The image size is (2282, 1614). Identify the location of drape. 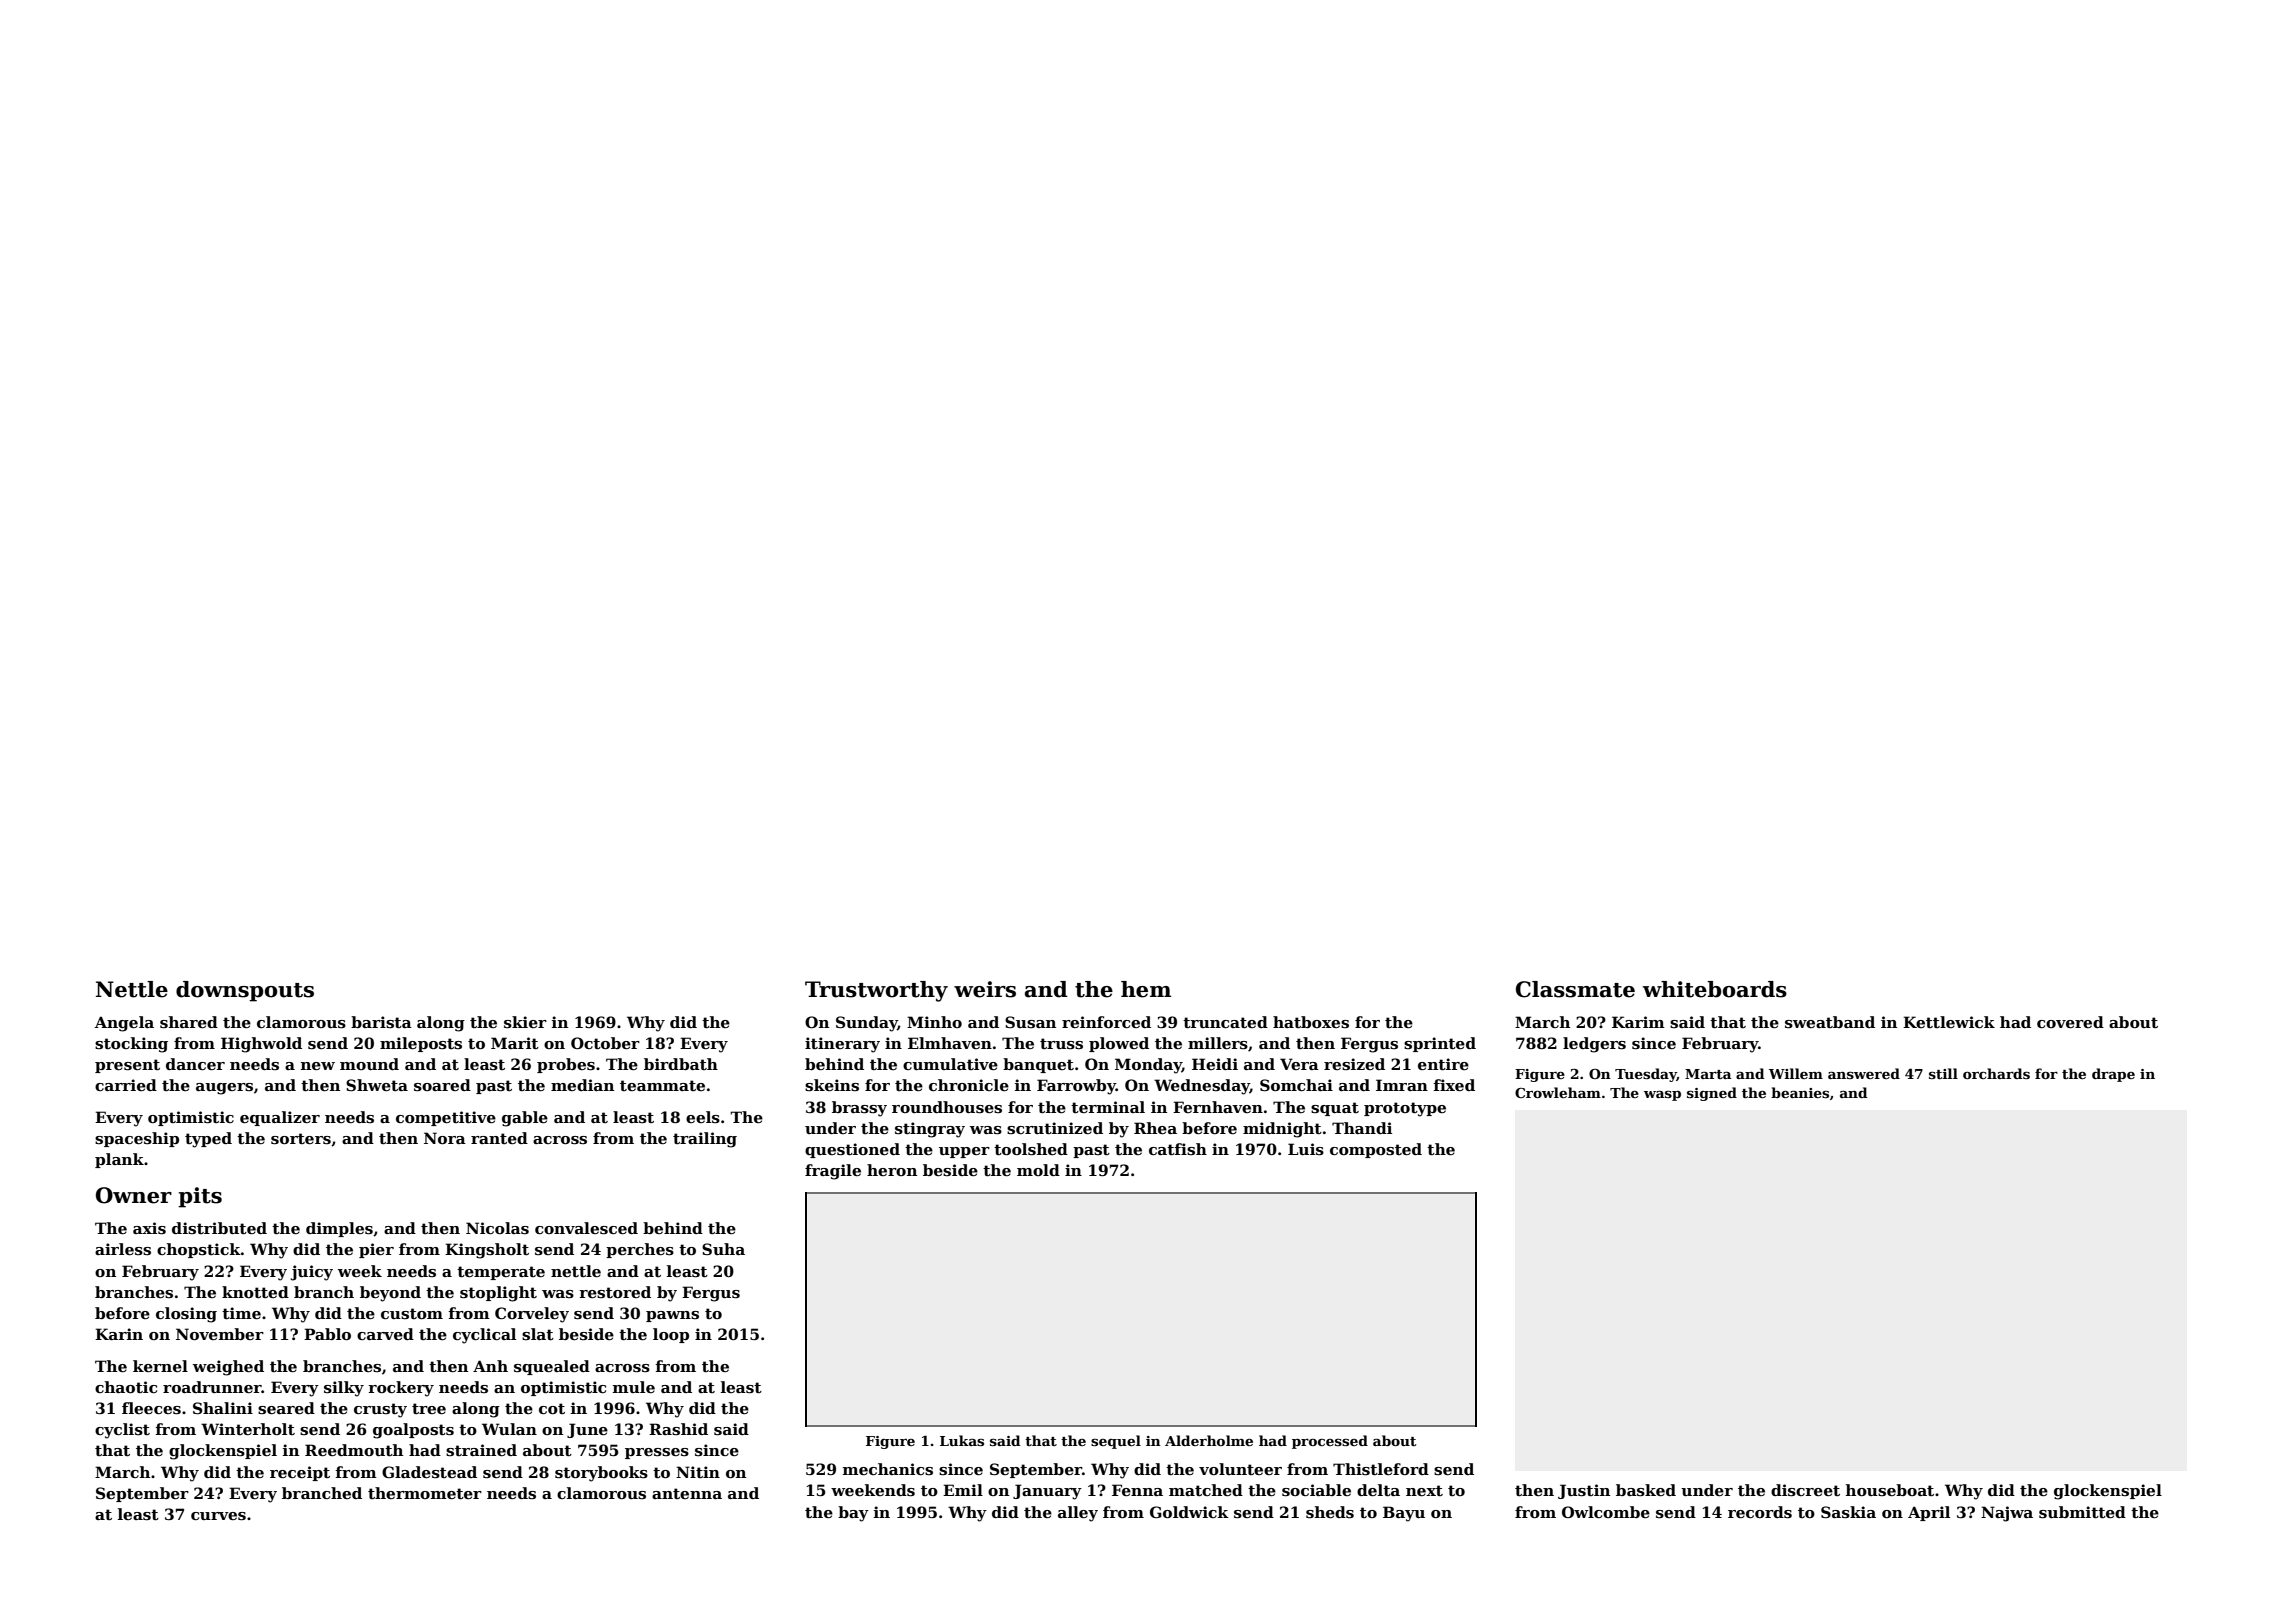
(2113, 1075).
